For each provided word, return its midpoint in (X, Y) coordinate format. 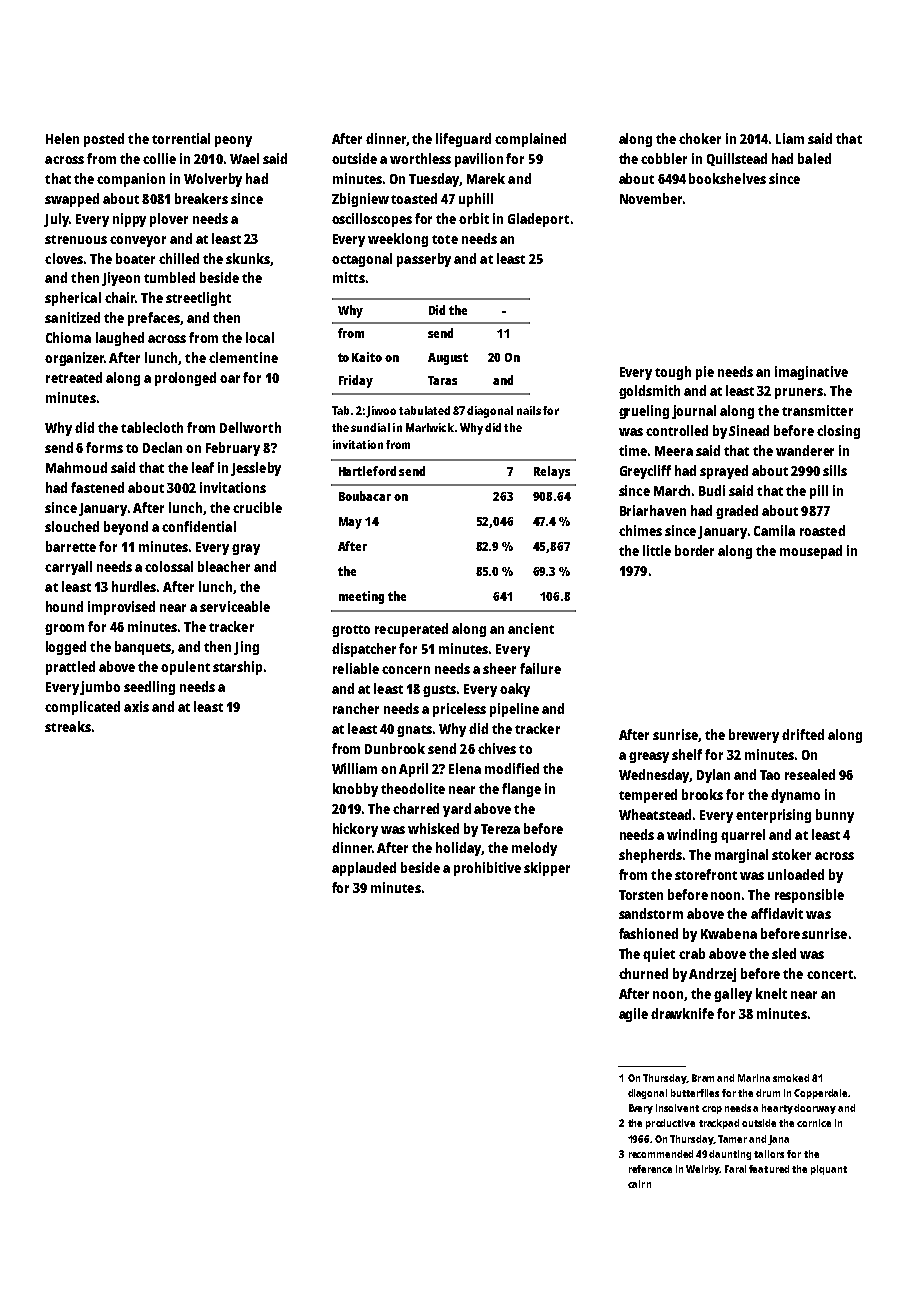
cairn (639, 1184)
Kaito (367, 357)
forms (104, 447)
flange (521, 790)
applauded (364, 869)
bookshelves (727, 178)
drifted (803, 734)
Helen (62, 138)
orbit (474, 218)
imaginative (811, 373)
